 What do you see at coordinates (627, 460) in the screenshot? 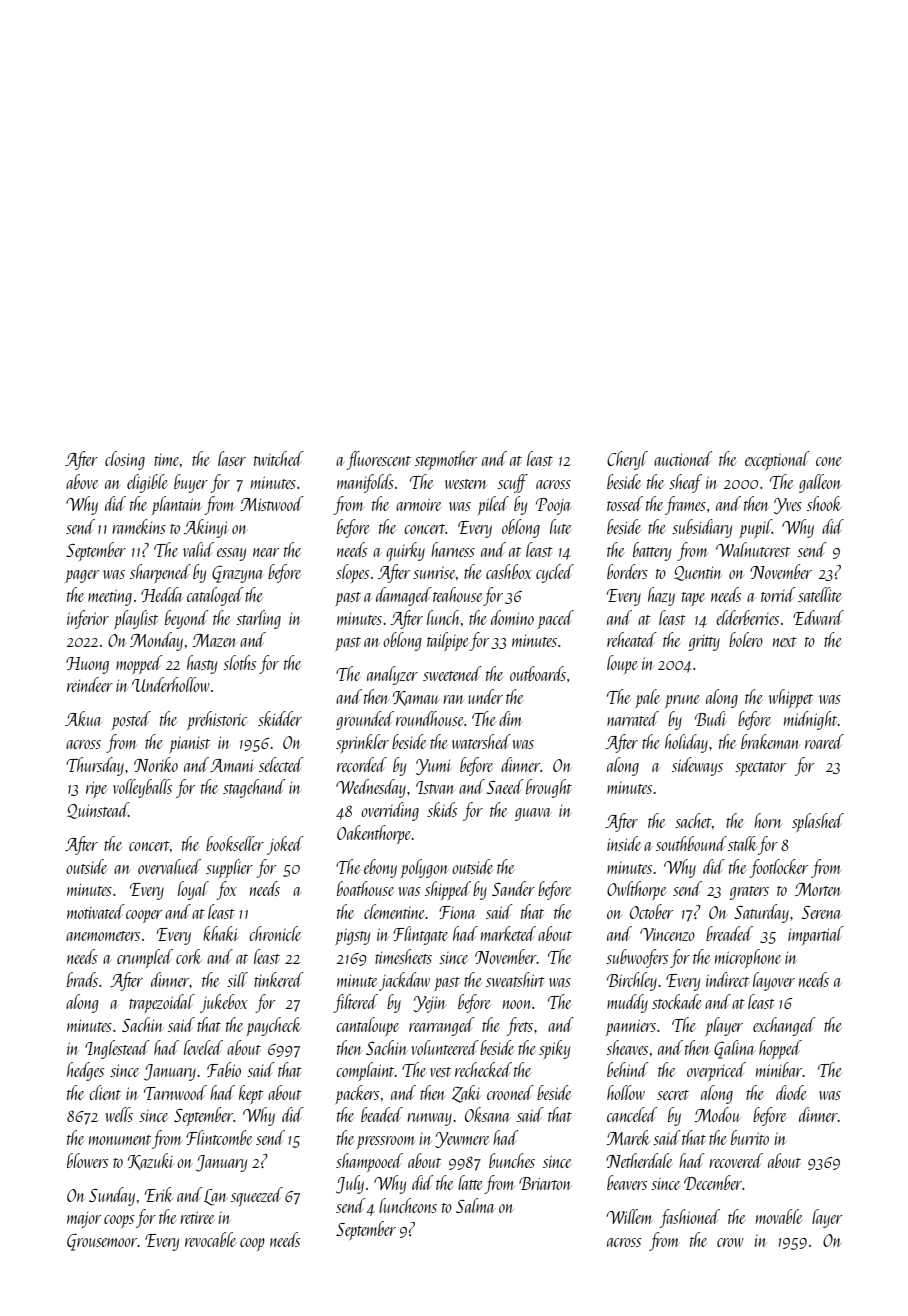
I see `Cheryl` at bounding box center [627, 460].
